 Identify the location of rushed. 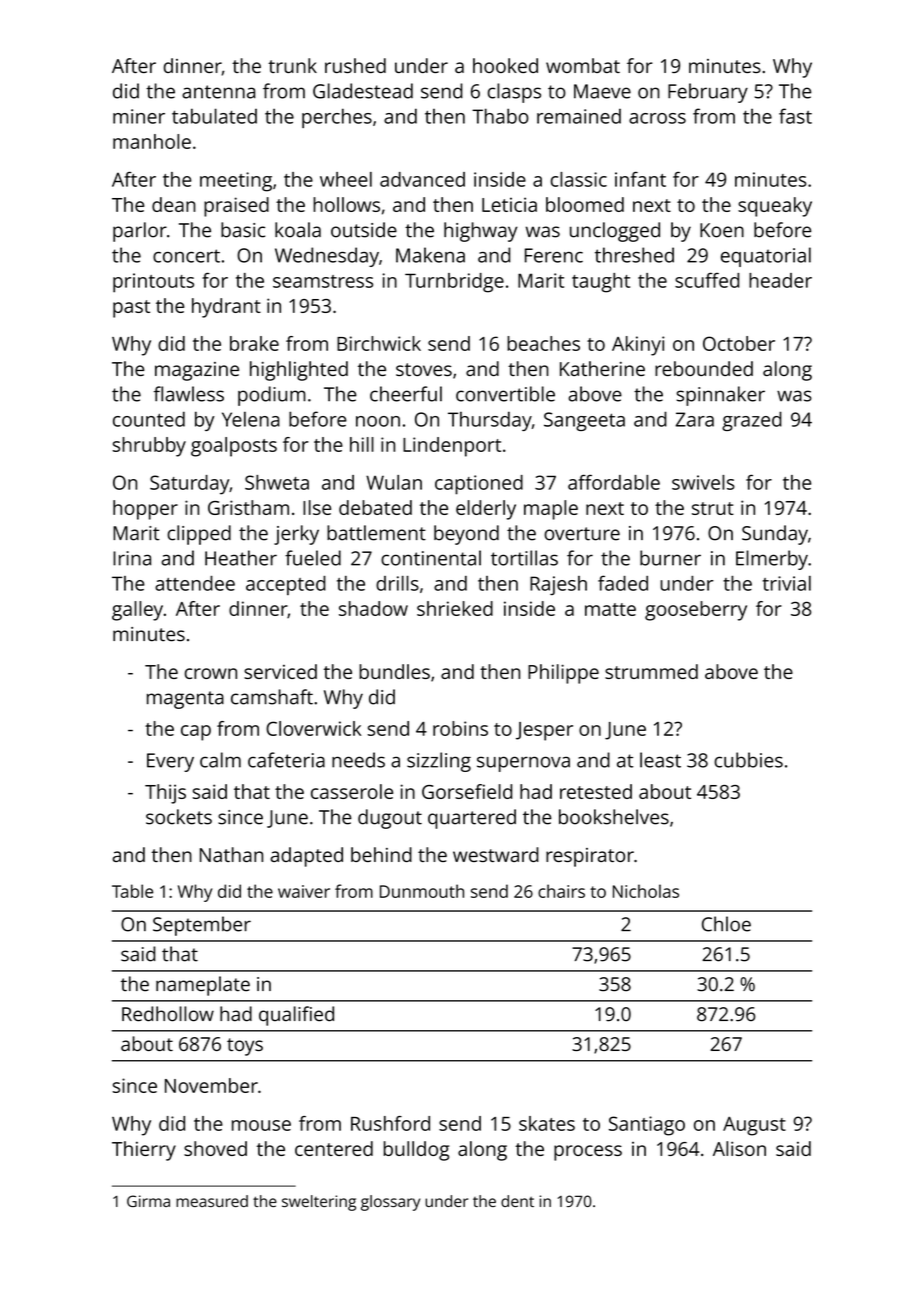
(355, 65).
